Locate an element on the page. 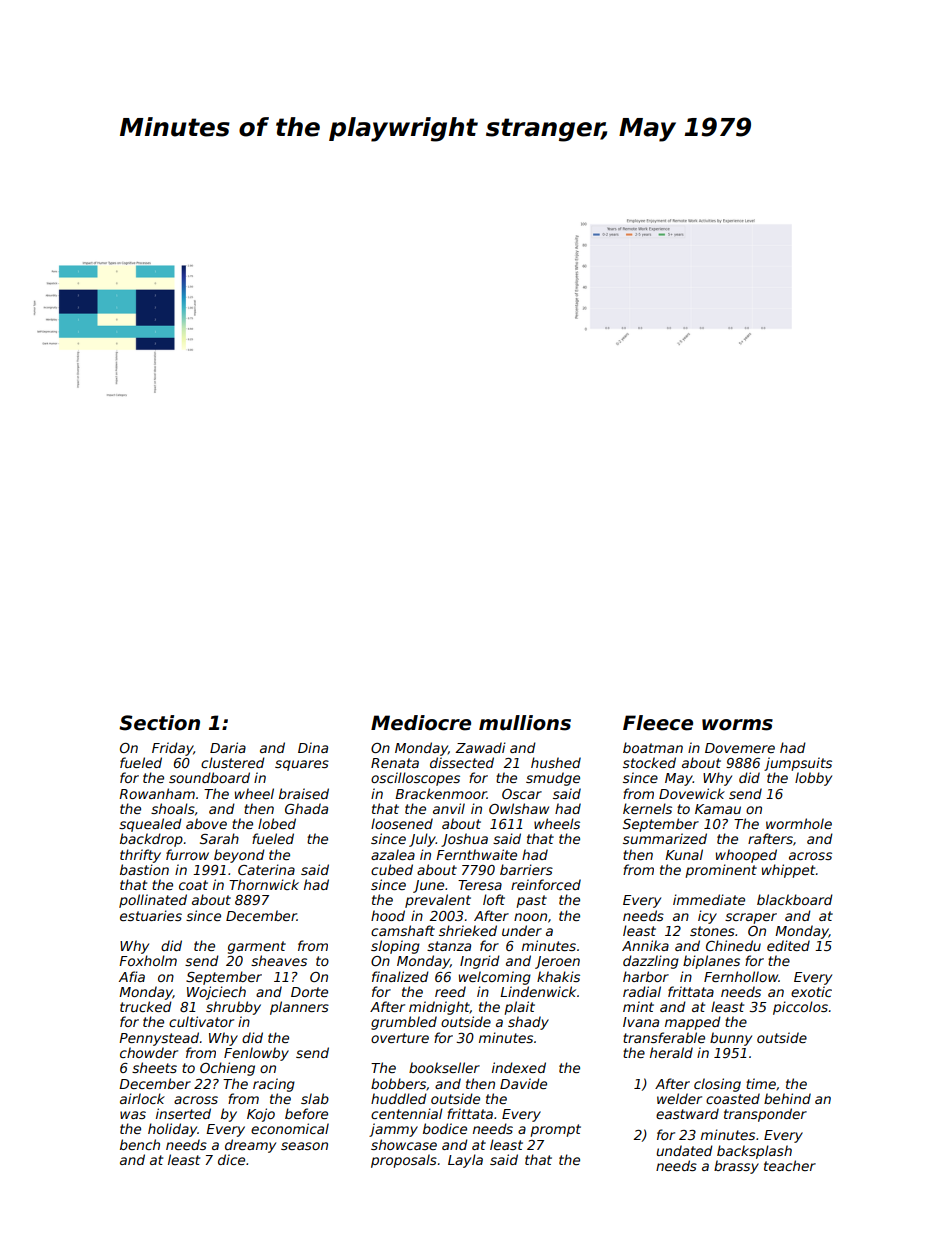  Pennystead is located at coordinates (159, 1039).
